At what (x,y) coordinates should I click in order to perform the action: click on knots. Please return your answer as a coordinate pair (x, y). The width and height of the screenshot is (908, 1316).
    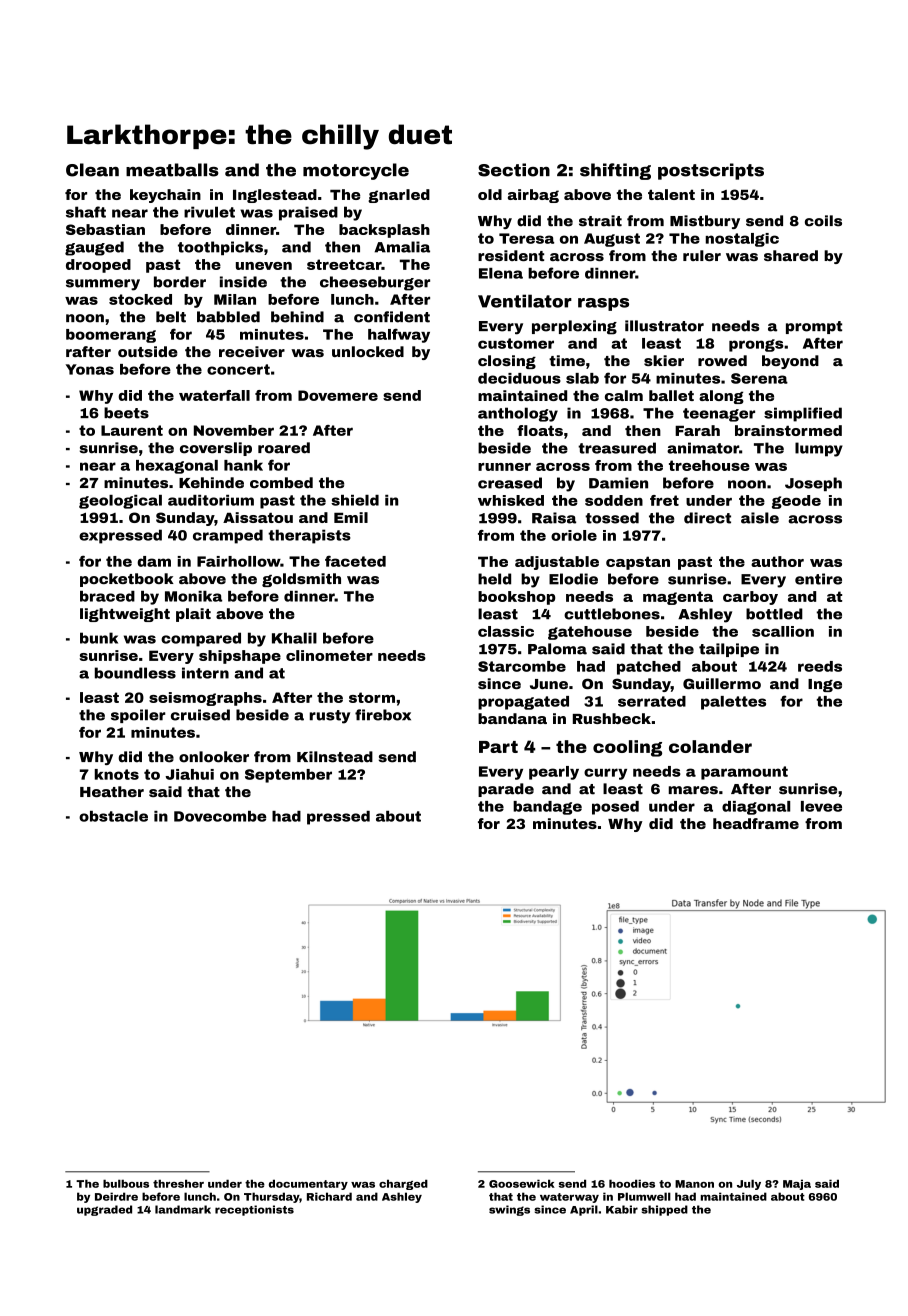
    Looking at the image, I should click on (117, 774).
